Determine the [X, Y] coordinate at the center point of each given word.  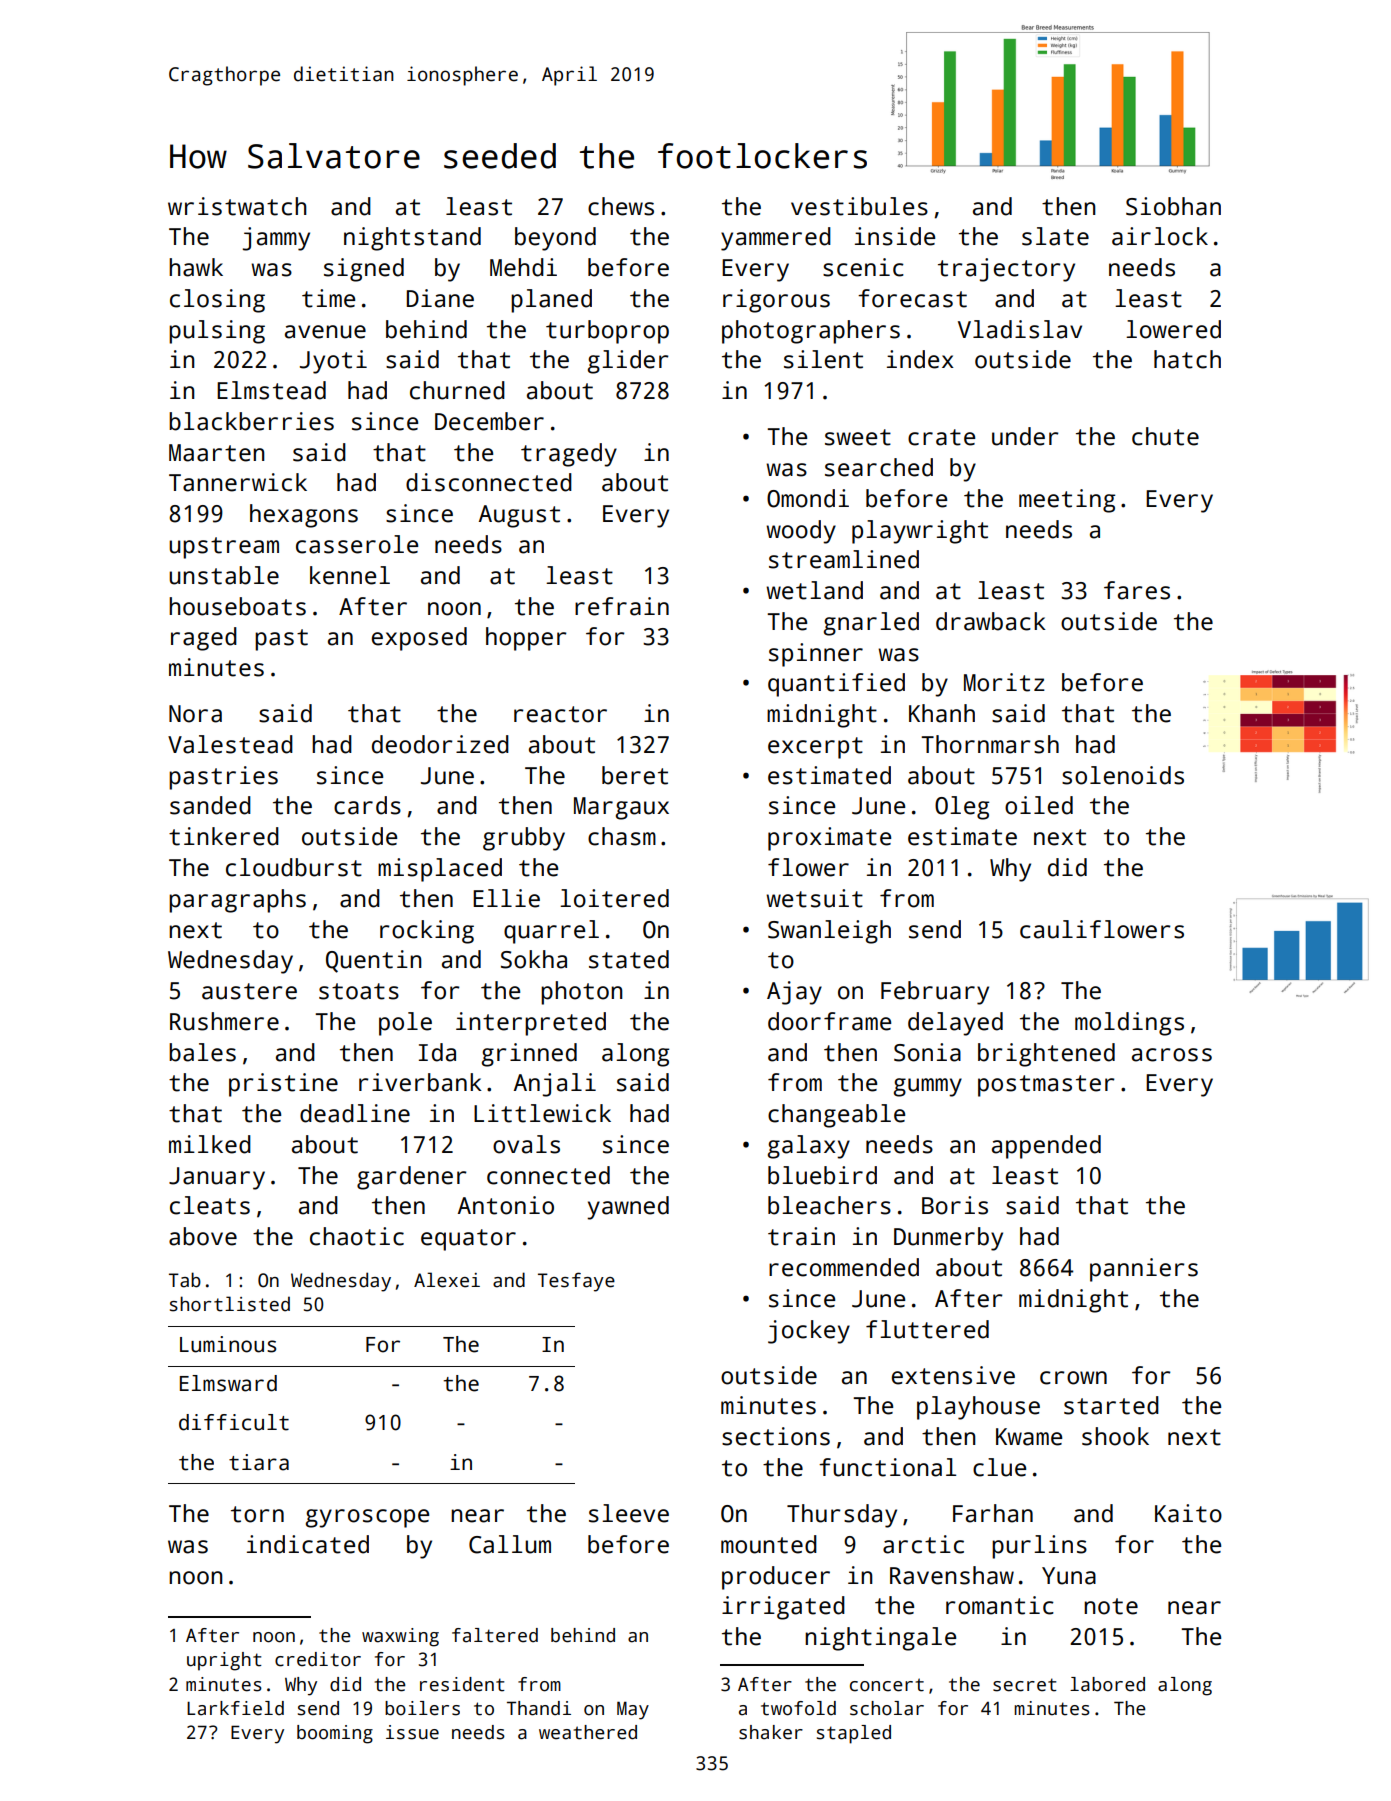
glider [628, 362]
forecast [912, 298]
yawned [628, 1208]
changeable [836, 1116]
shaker [771, 1732]
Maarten [216, 453]
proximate [829, 839]
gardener [411, 1178]
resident [462, 1684]
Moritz [1004, 682]
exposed [419, 639]
